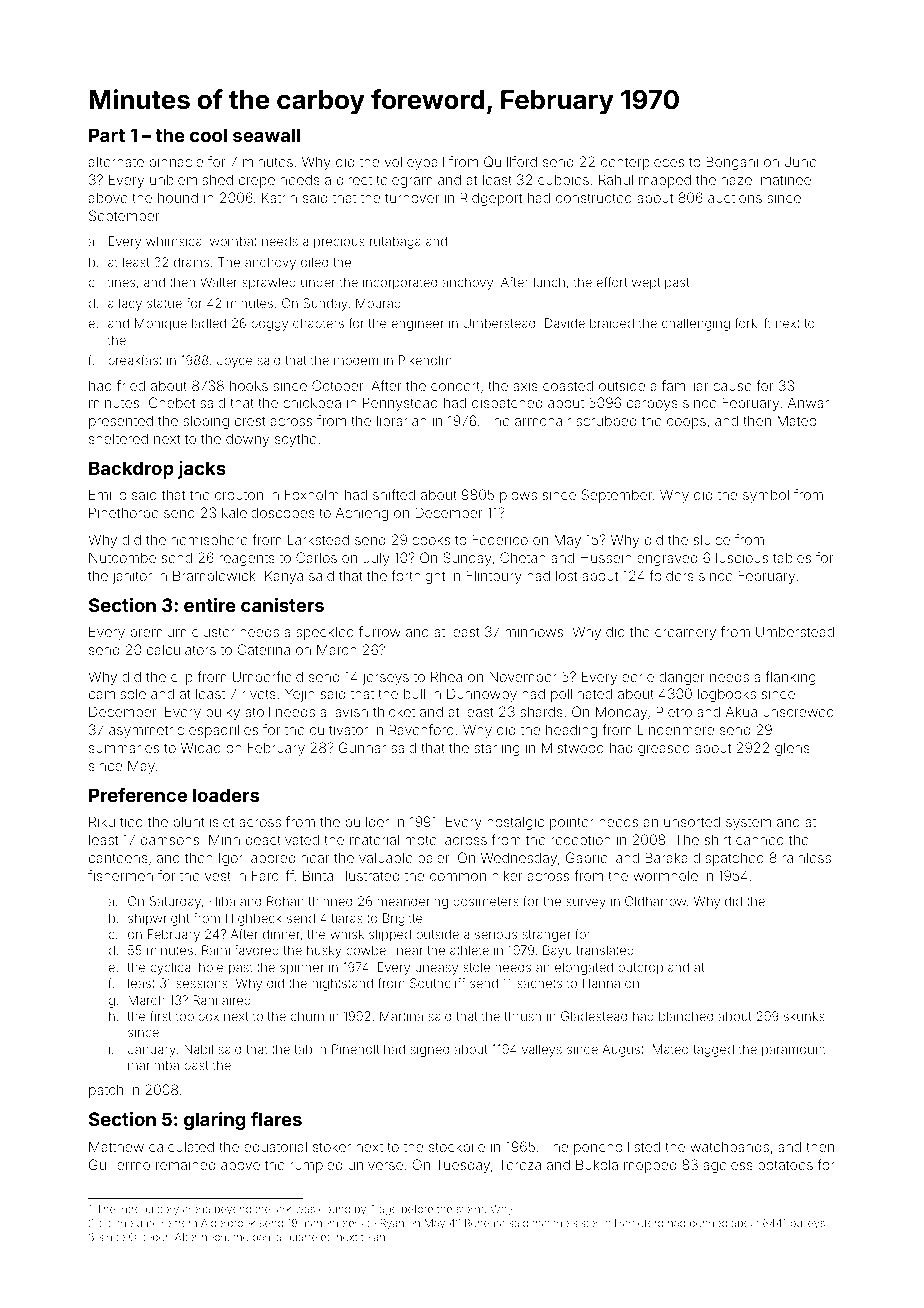 This document has width=924, height=1308. What do you see at coordinates (665, 181) in the document?
I see `mapped` at bounding box center [665, 181].
